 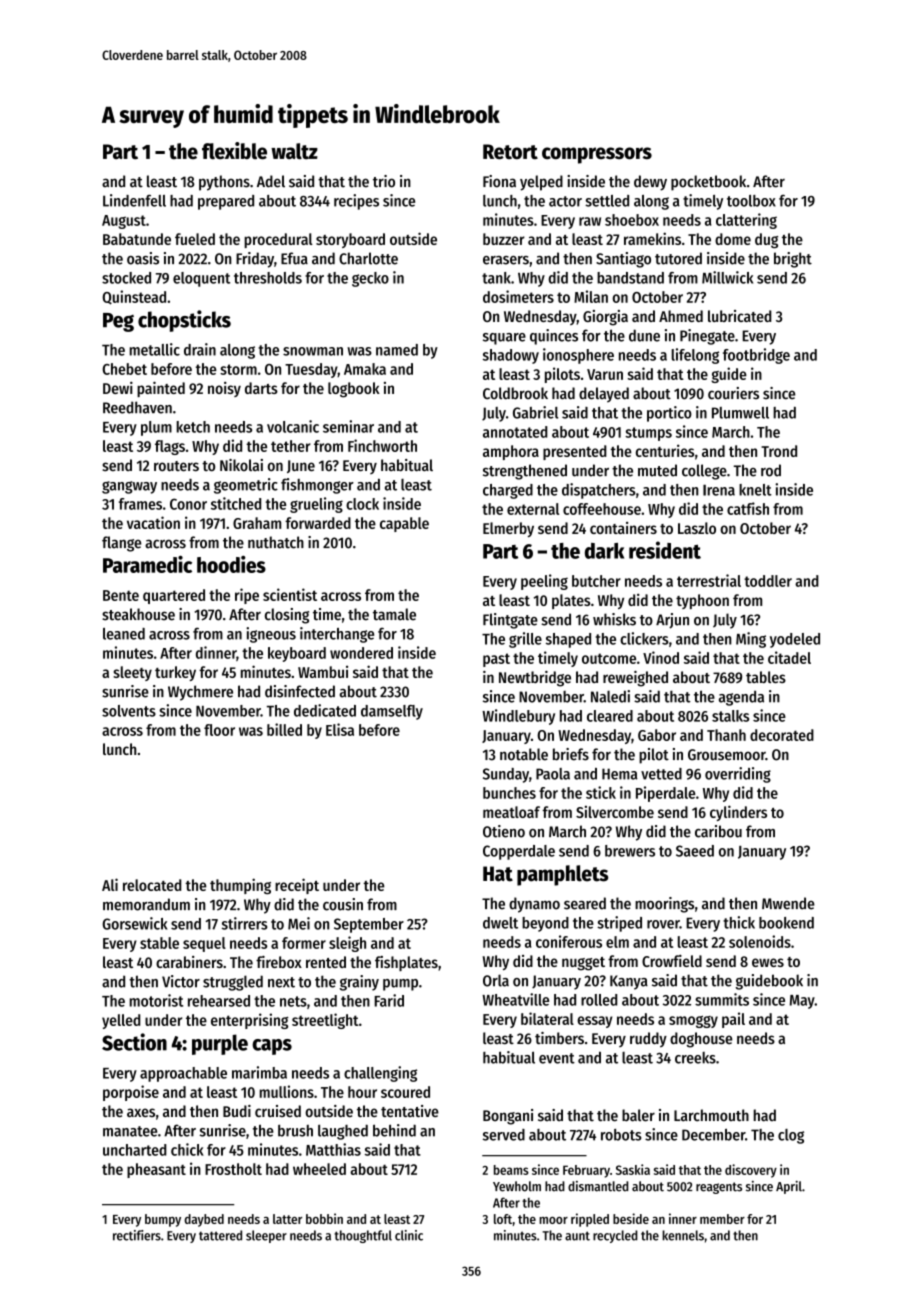 What do you see at coordinates (234, 151) in the screenshot?
I see `flexible` at bounding box center [234, 151].
